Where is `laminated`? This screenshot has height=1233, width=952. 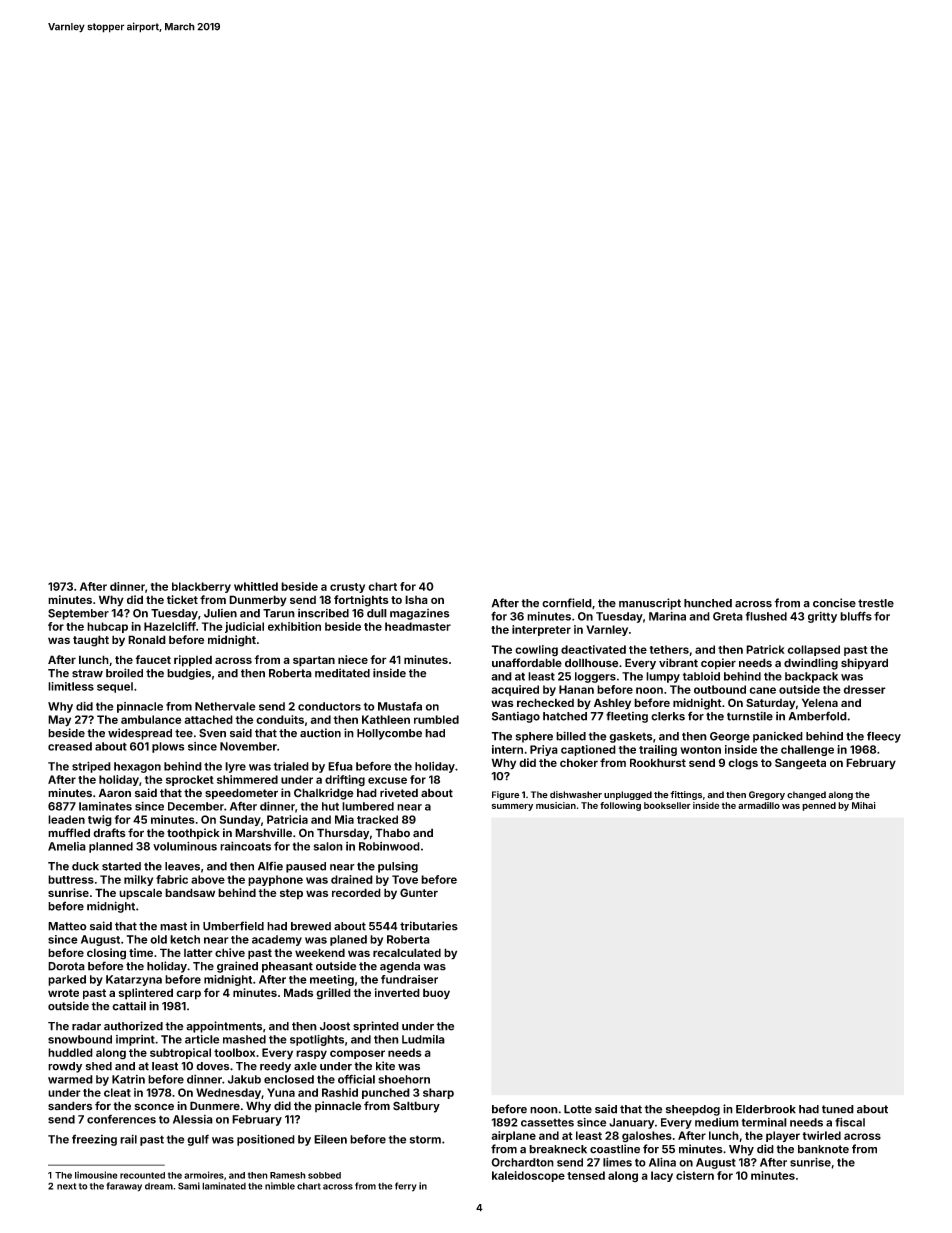
laminated is located at coordinates (224, 1186).
